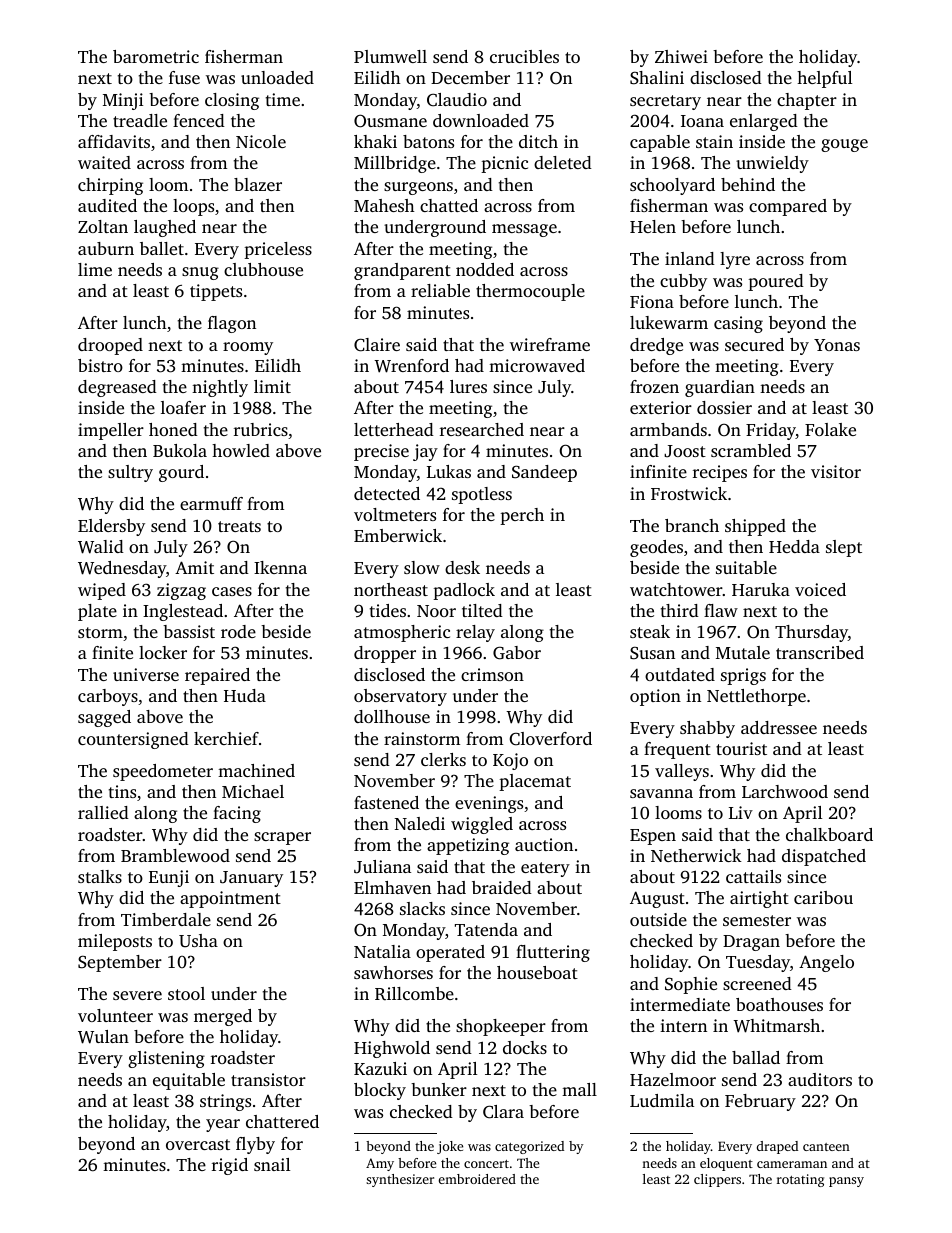 The image size is (952, 1233). I want to click on Plumwell, so click(390, 56).
